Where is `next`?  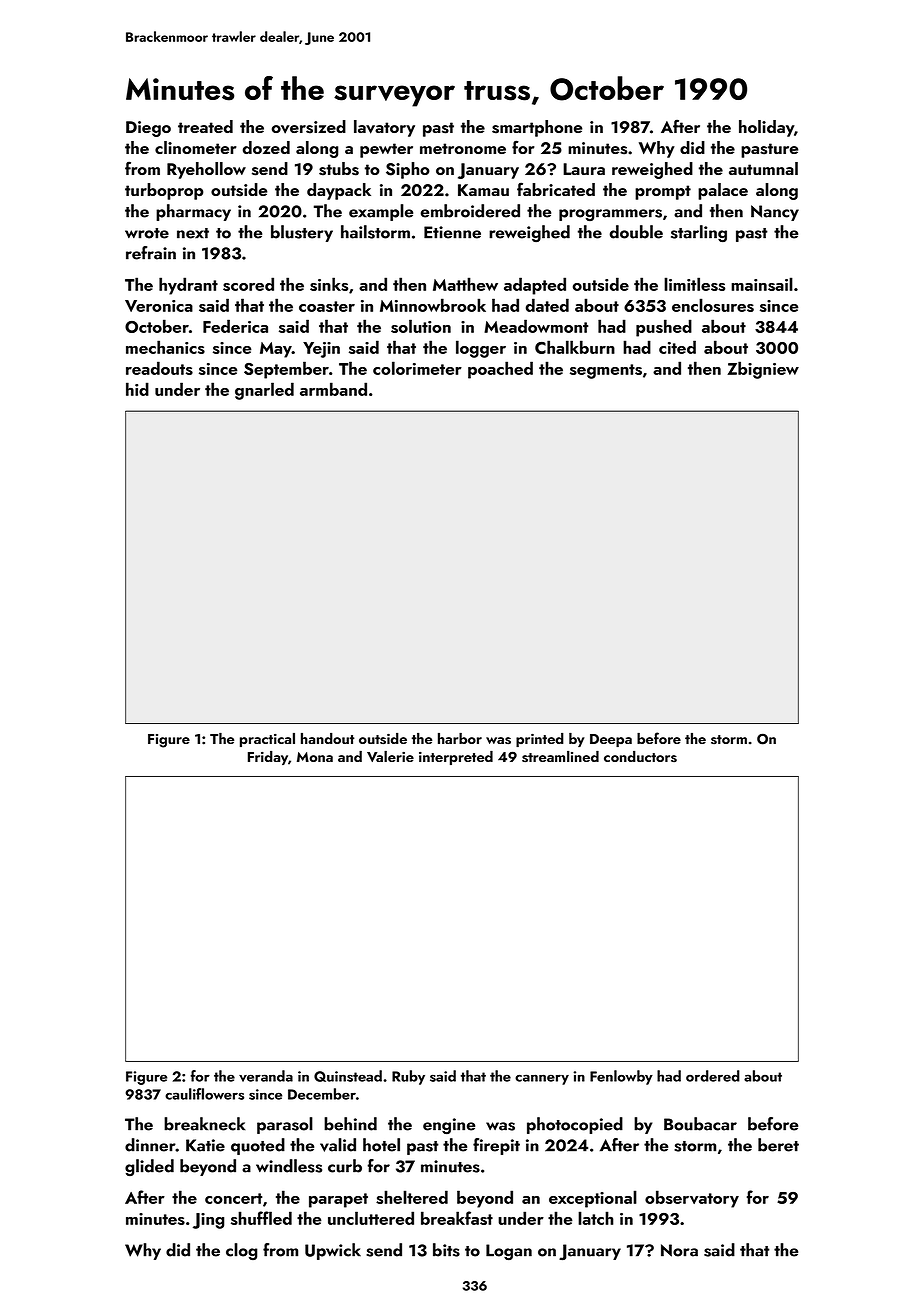
next is located at coordinates (193, 233).
